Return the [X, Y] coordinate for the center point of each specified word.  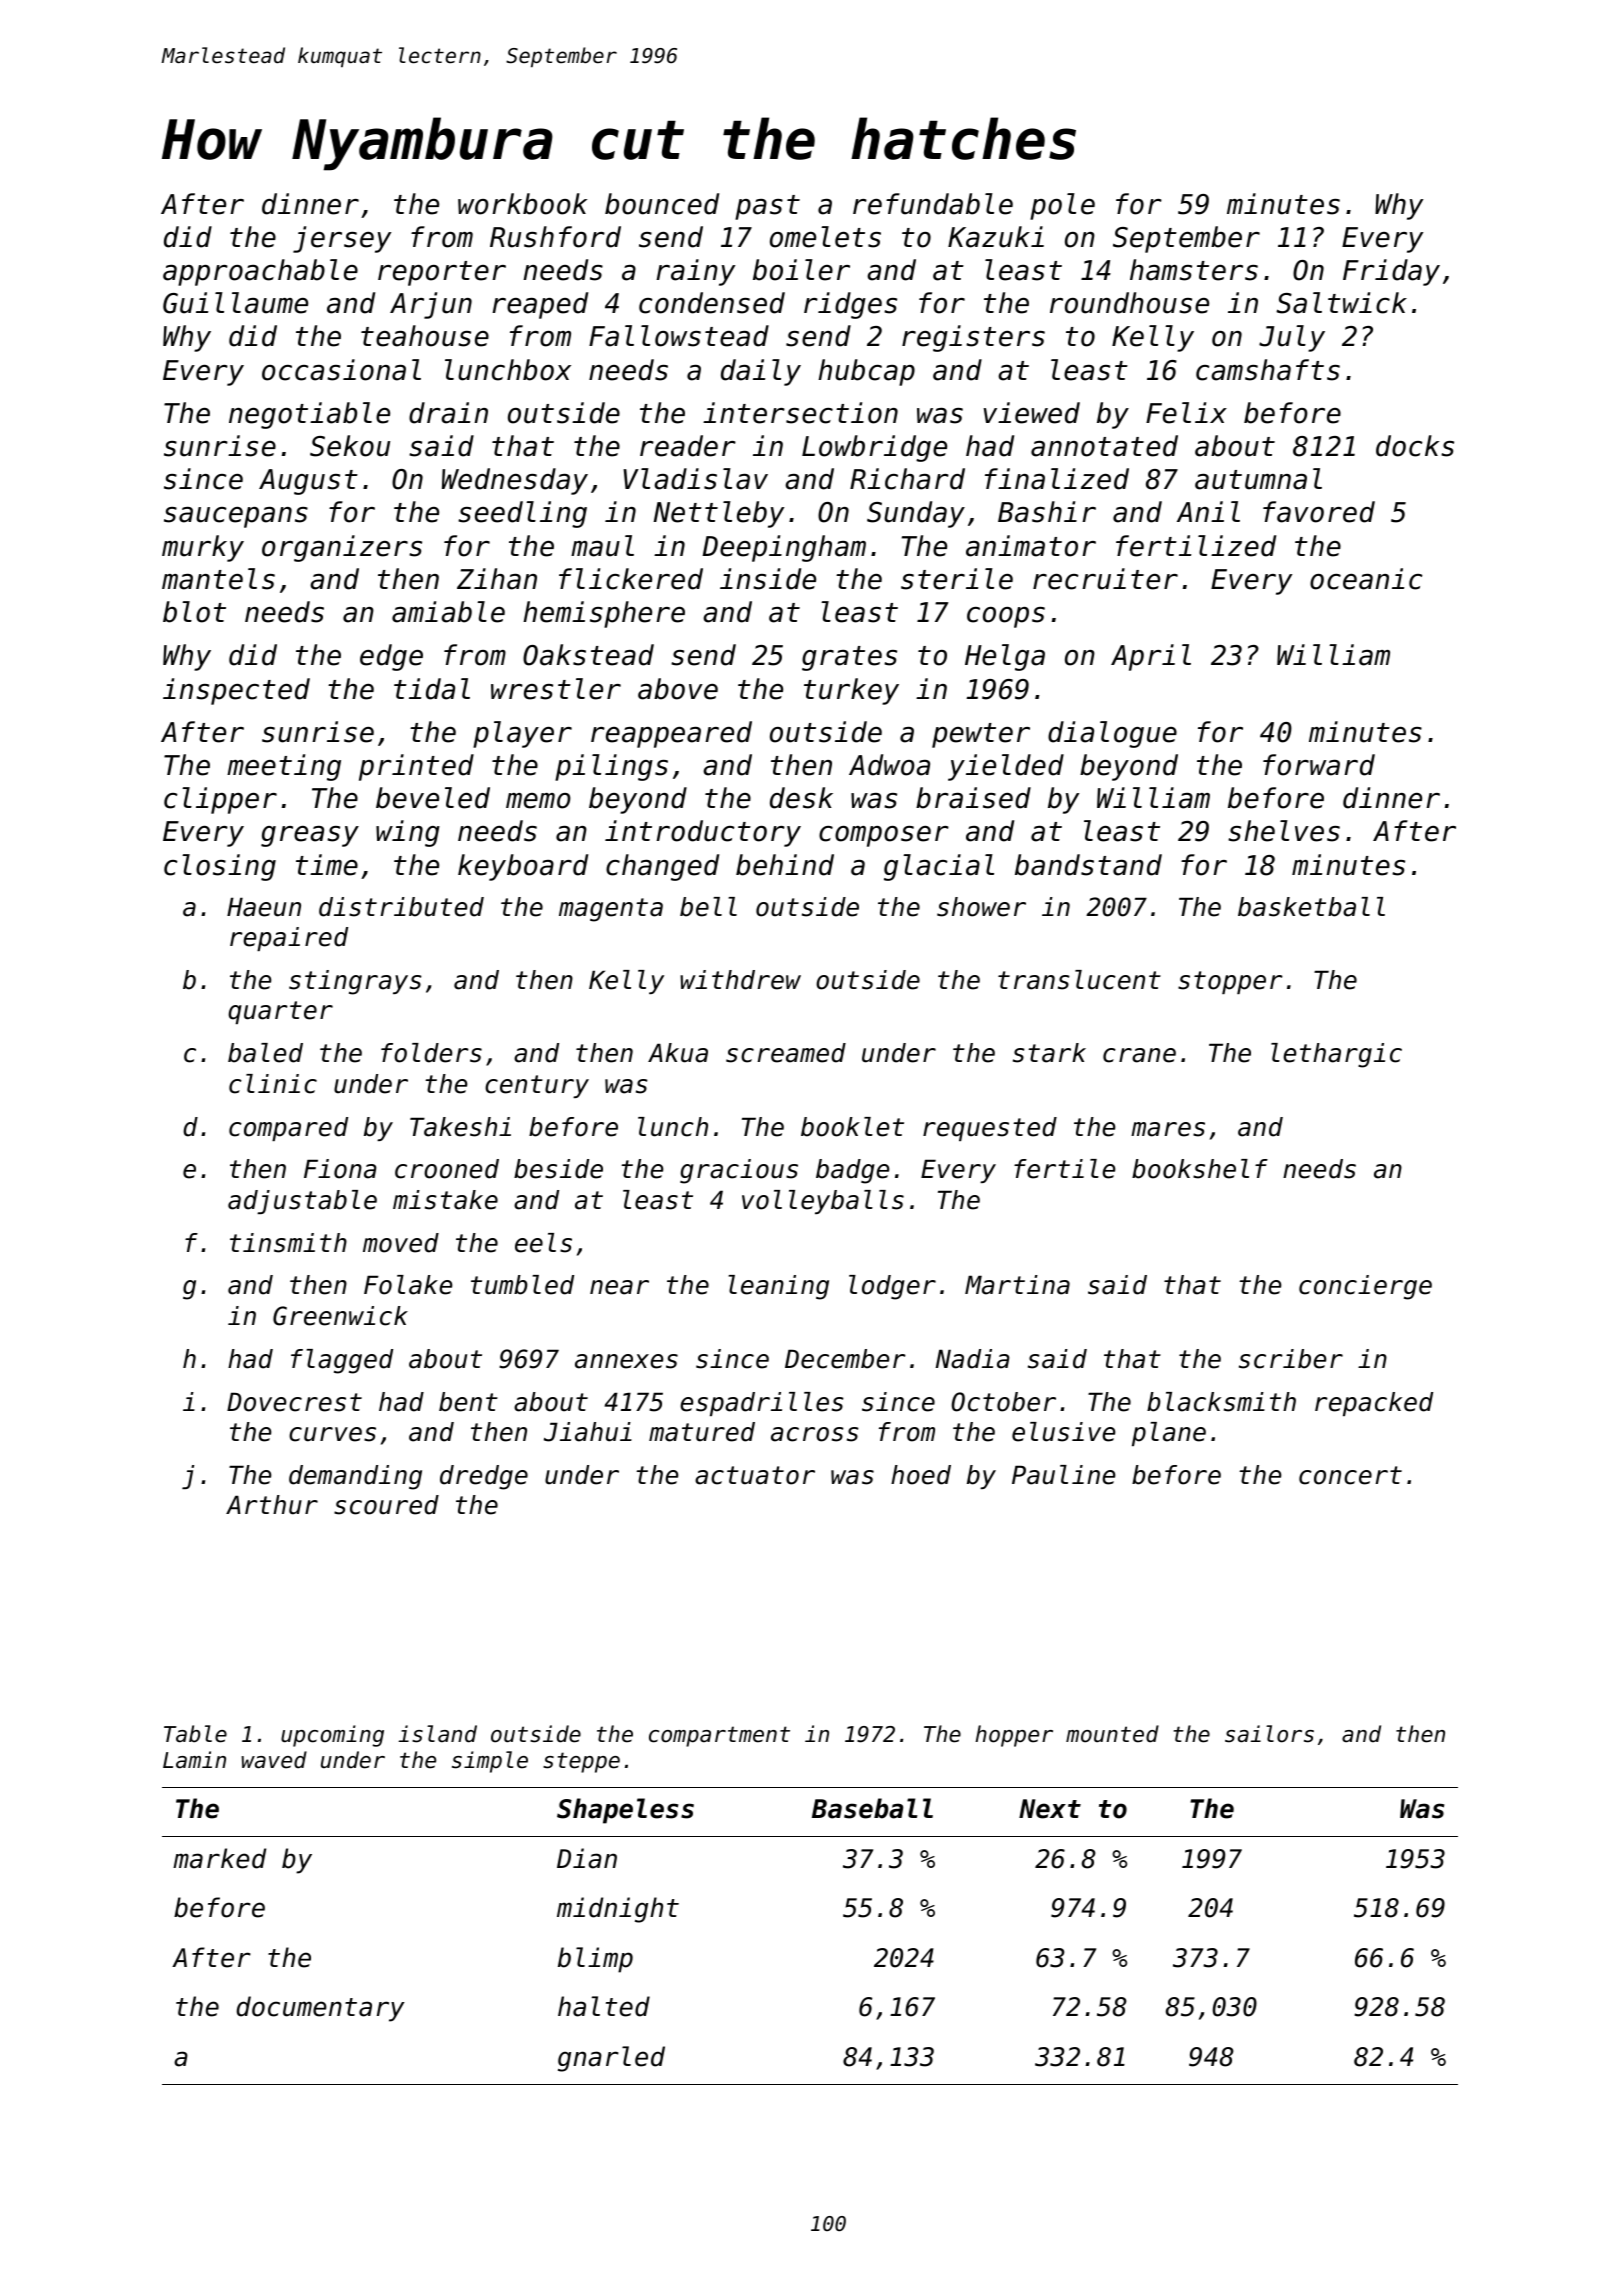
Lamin [194, 1760]
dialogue [1112, 734]
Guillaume [235, 303]
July [1292, 338]
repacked [1374, 1404]
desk [801, 798]
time [327, 865]
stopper [1230, 982]
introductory [703, 833]
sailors [1269, 1734]
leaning [779, 1287]
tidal [432, 689]
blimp [595, 1960]
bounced [662, 204]
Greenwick [340, 1316]
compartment [719, 1736]
